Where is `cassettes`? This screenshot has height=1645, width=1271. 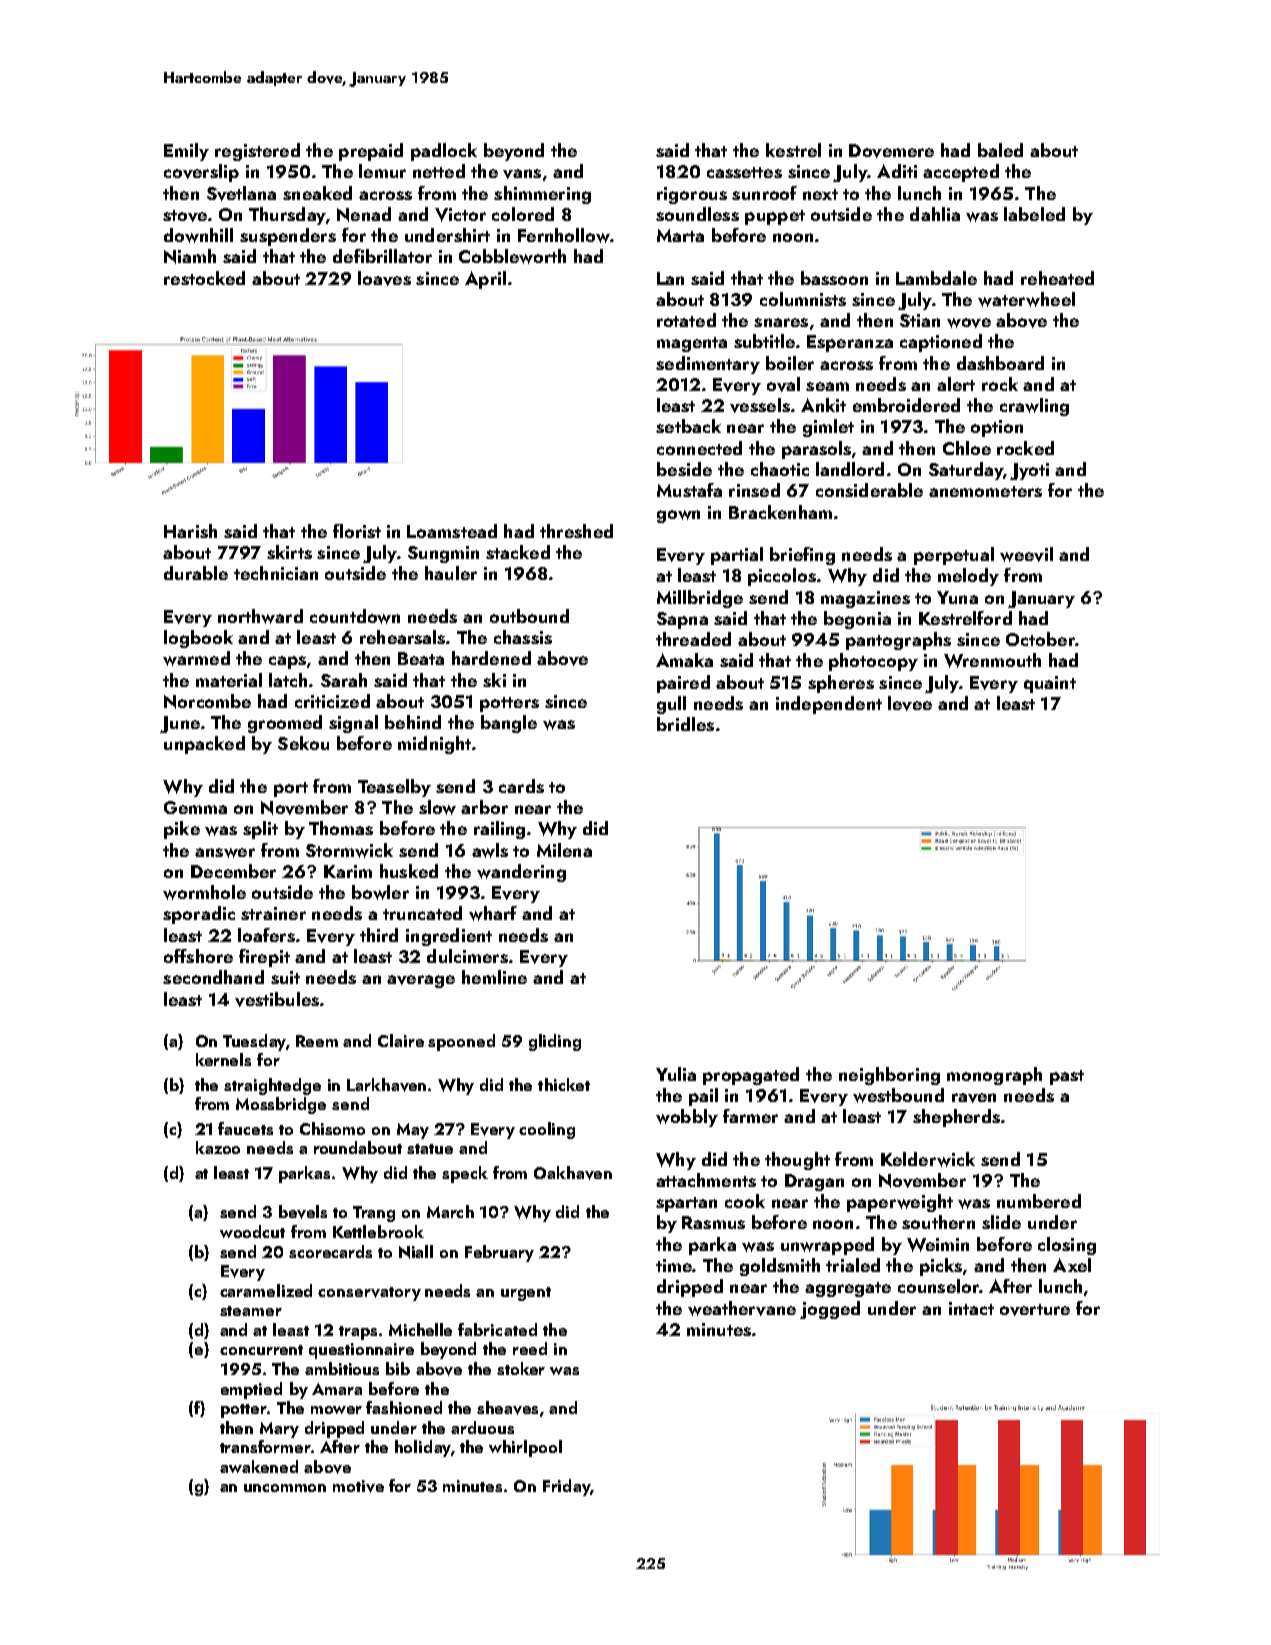
cassettes is located at coordinates (744, 172).
